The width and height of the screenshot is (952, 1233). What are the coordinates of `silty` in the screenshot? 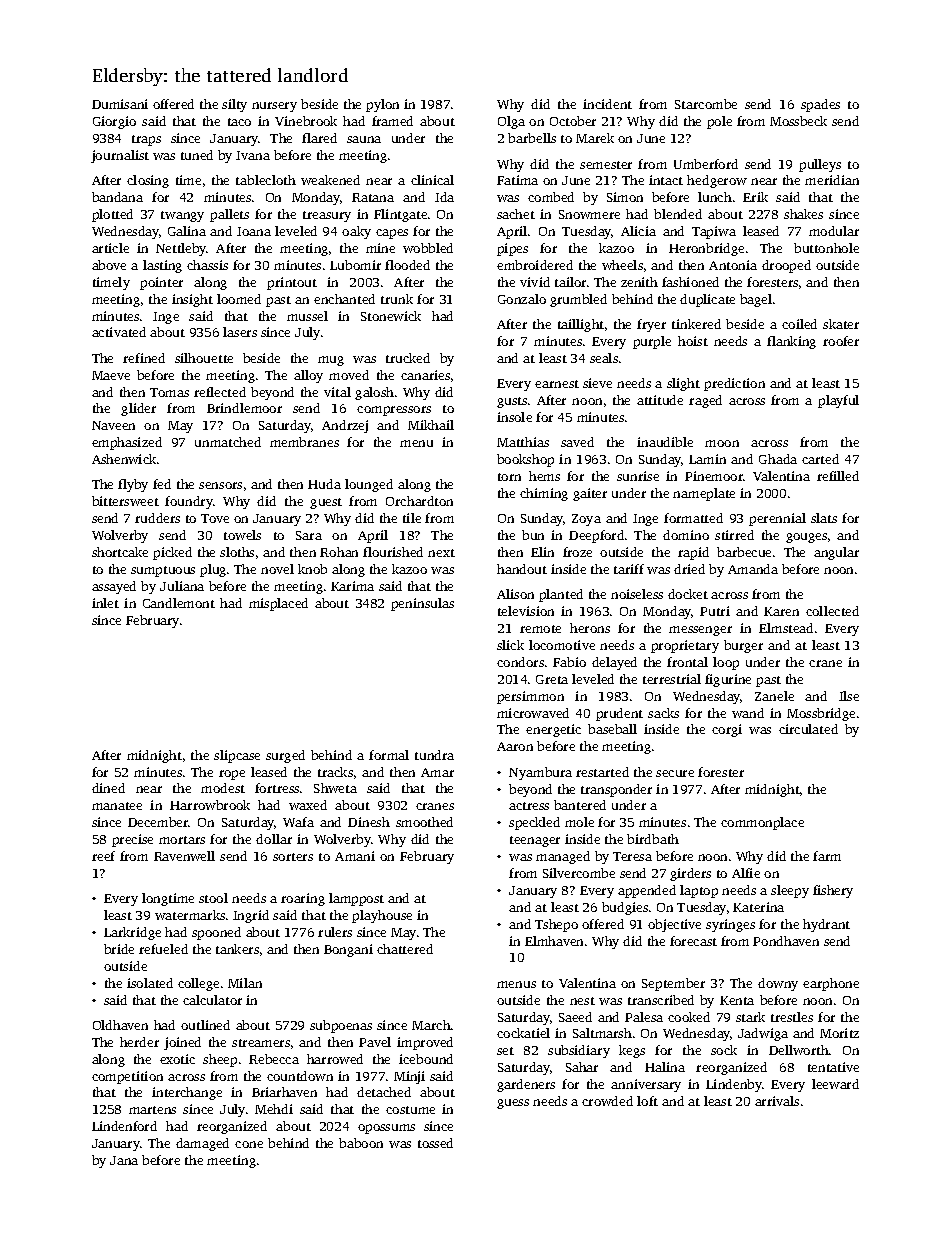 It's located at (234, 105).
